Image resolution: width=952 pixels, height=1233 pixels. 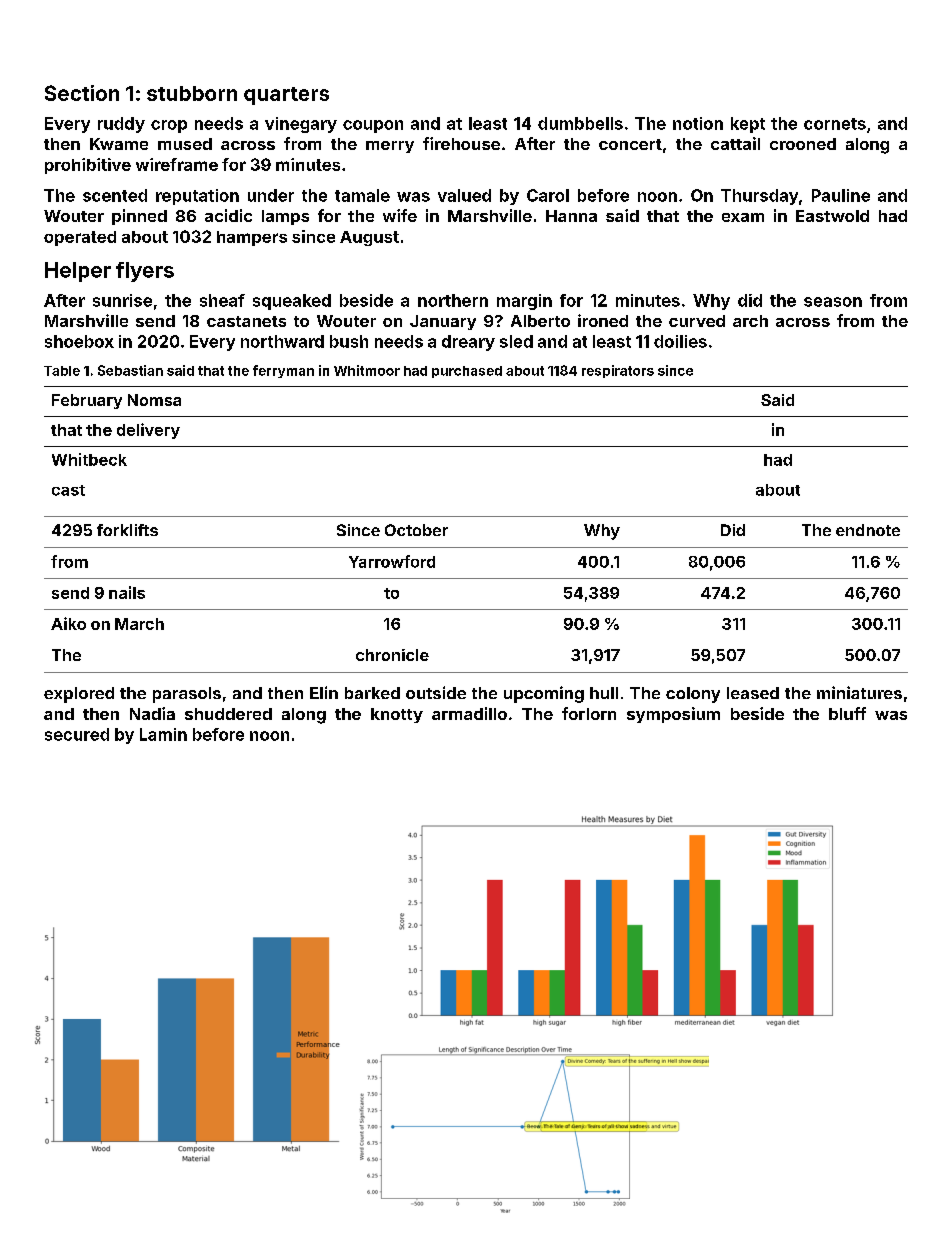 What do you see at coordinates (77, 734) in the image?
I see `secured` at bounding box center [77, 734].
